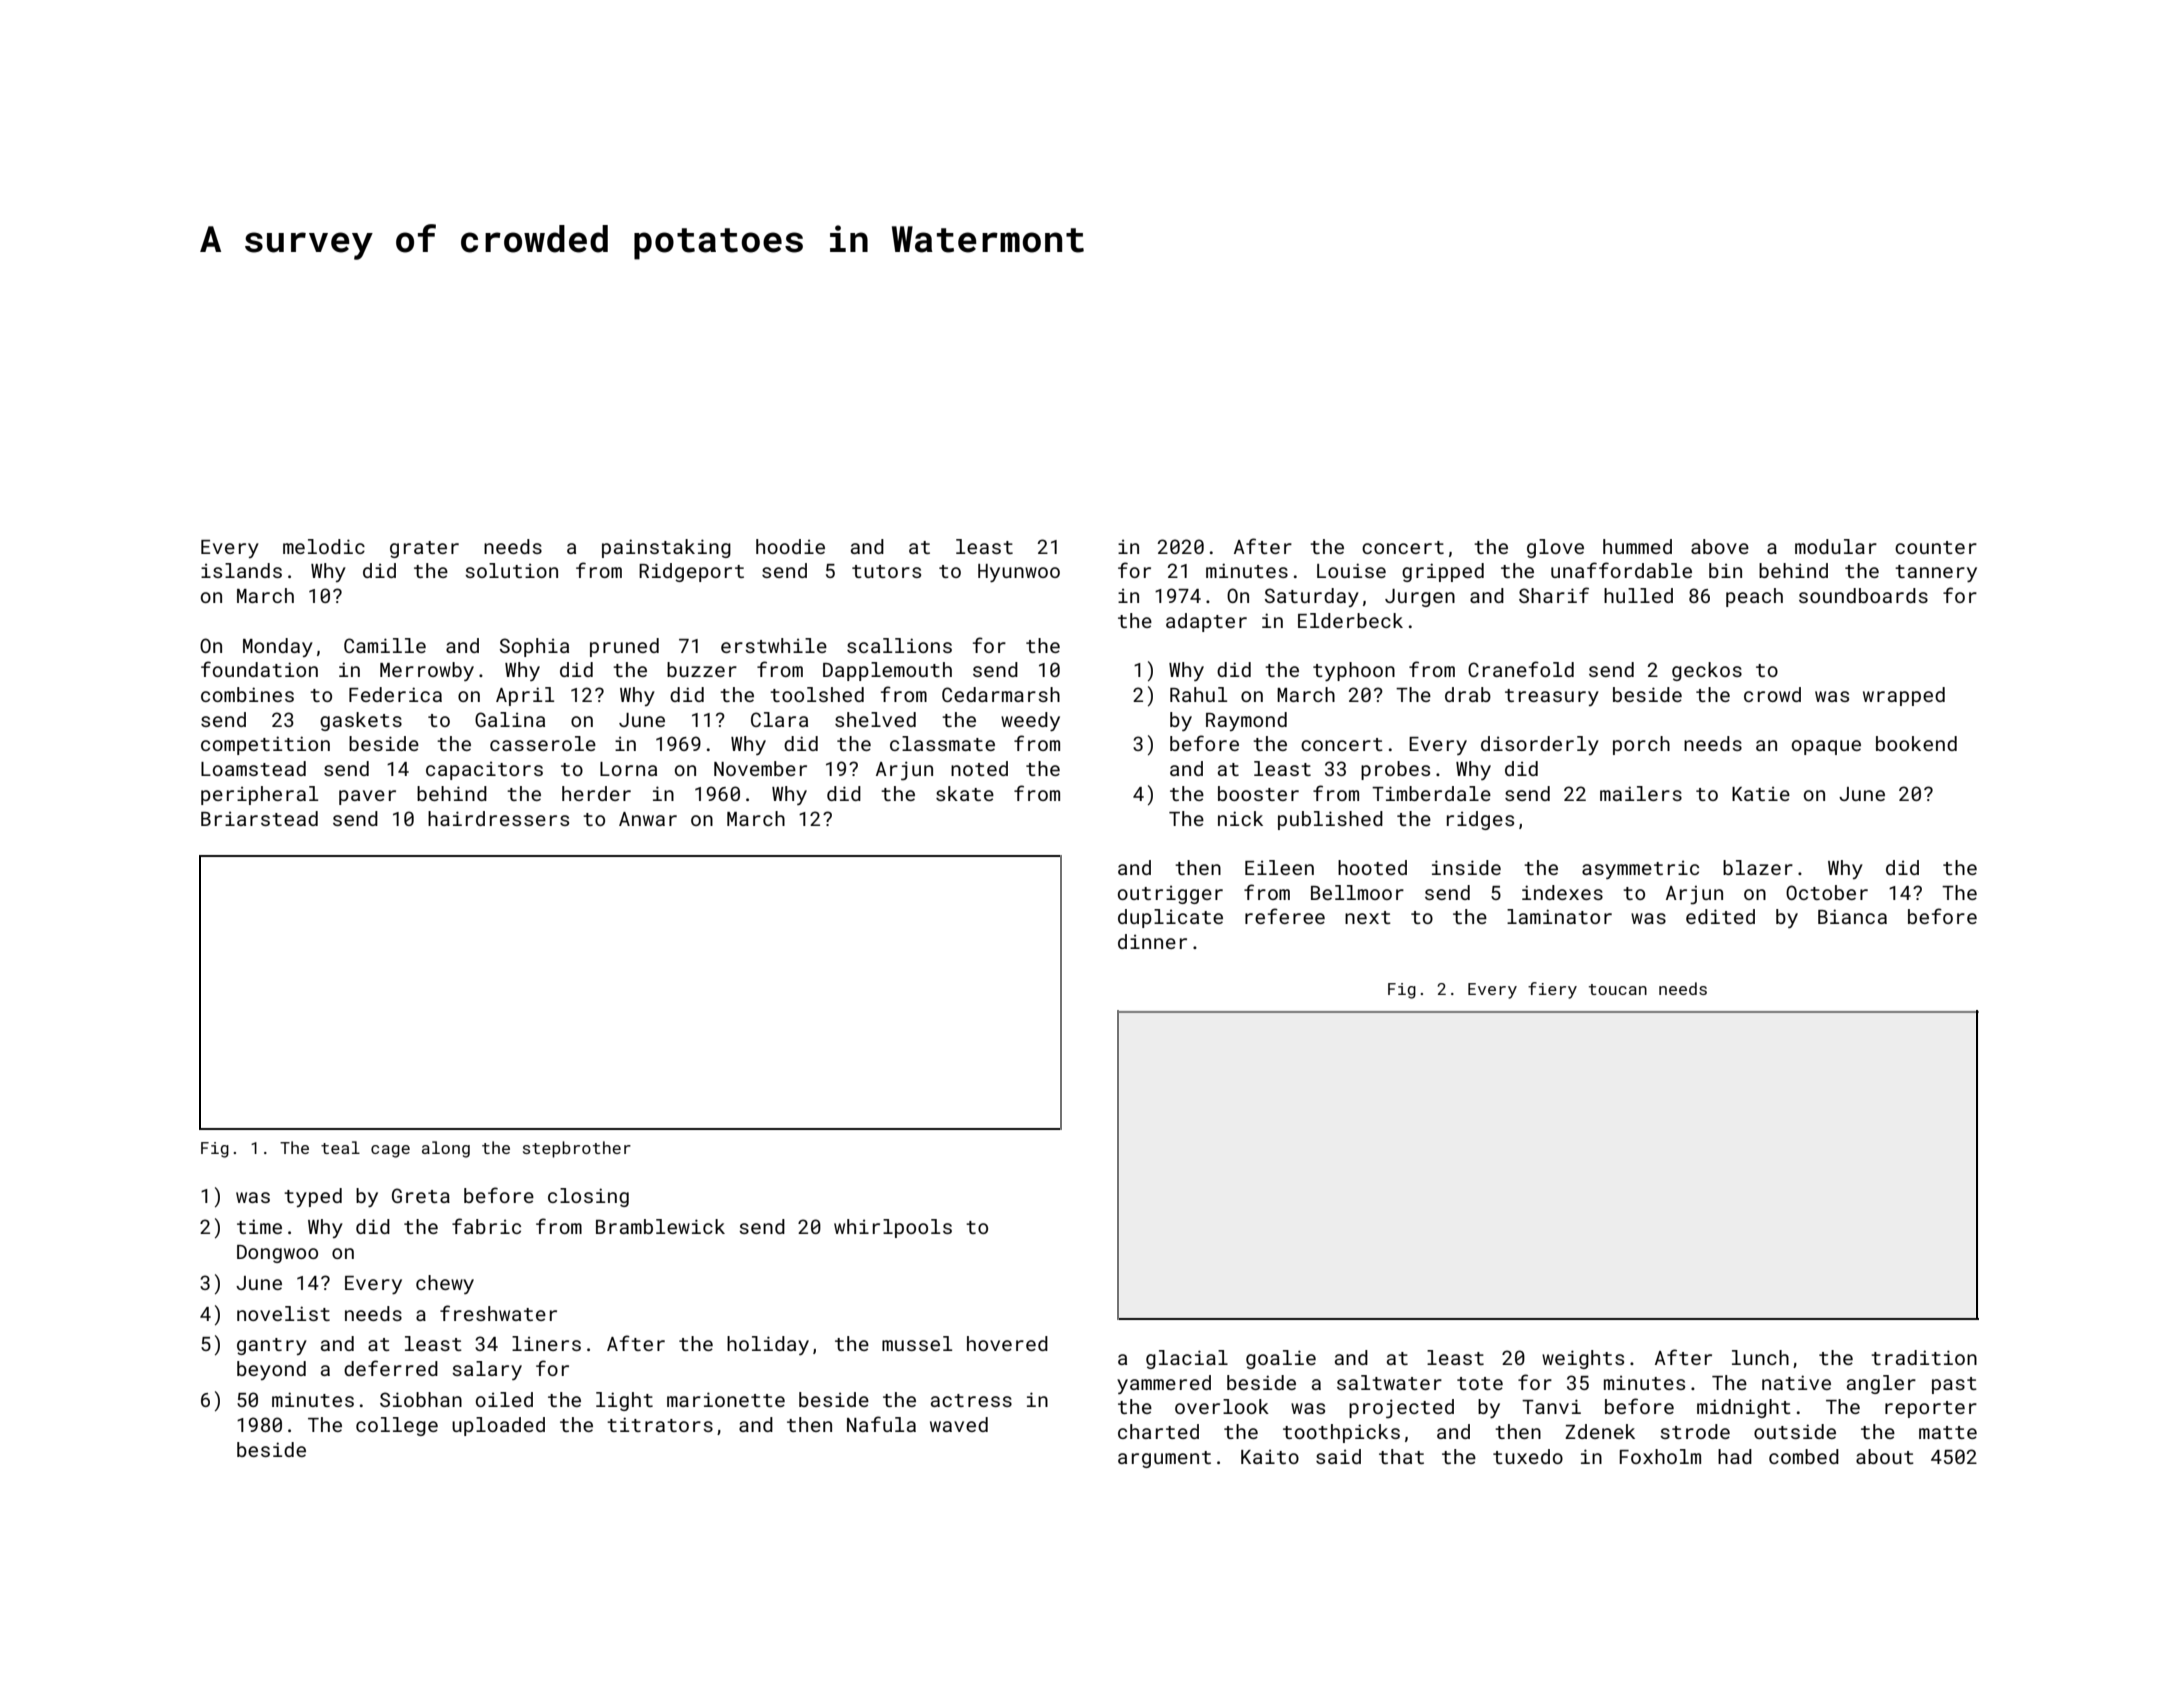 This screenshot has width=2178, height=1683. Describe the element at coordinates (259, 818) in the screenshot. I see `Briarstead` at that location.
